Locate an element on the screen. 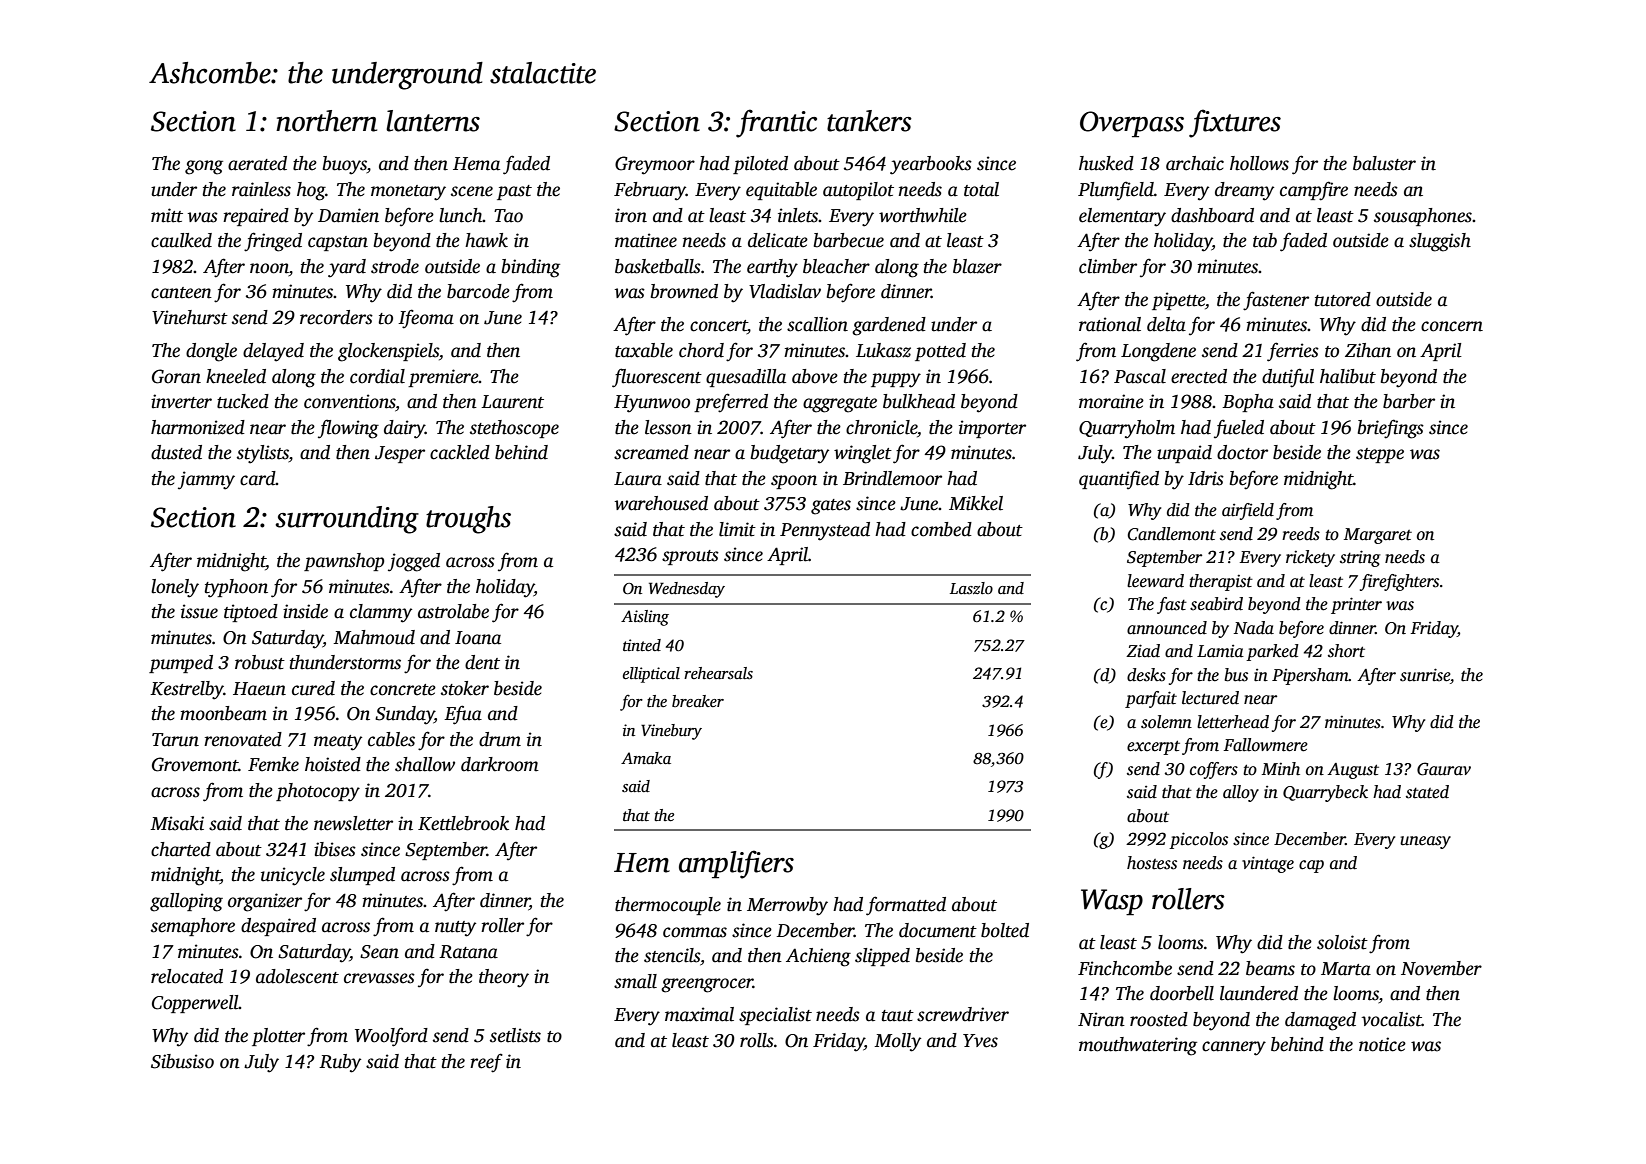 This screenshot has height=1164, width=1646. lesson is located at coordinates (668, 427).
